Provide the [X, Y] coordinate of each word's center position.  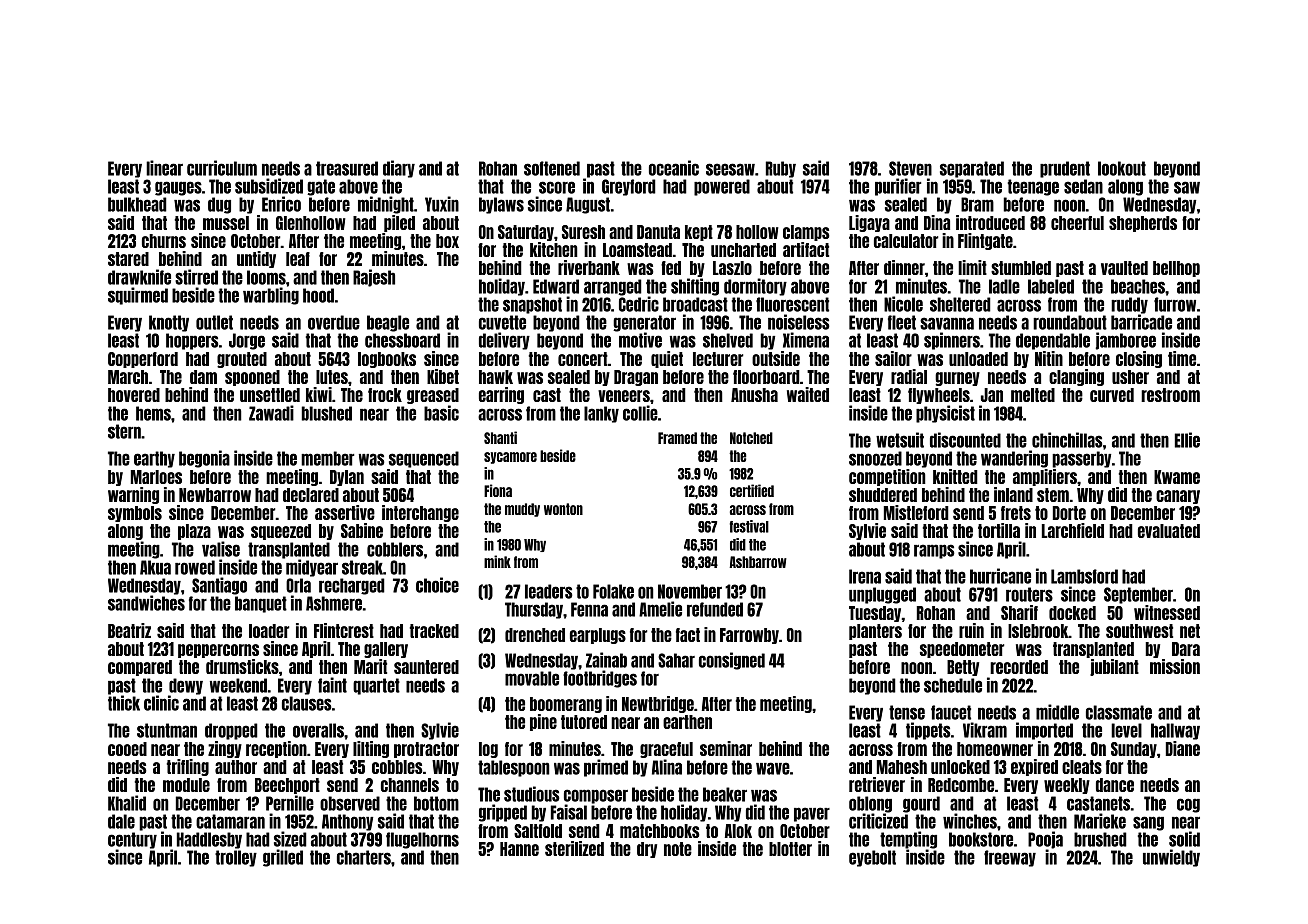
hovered [134, 395]
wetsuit [900, 440]
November [690, 591]
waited [808, 394]
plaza [194, 532]
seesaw [730, 169]
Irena [865, 576]
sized [290, 839]
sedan [1083, 186]
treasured [347, 168]
